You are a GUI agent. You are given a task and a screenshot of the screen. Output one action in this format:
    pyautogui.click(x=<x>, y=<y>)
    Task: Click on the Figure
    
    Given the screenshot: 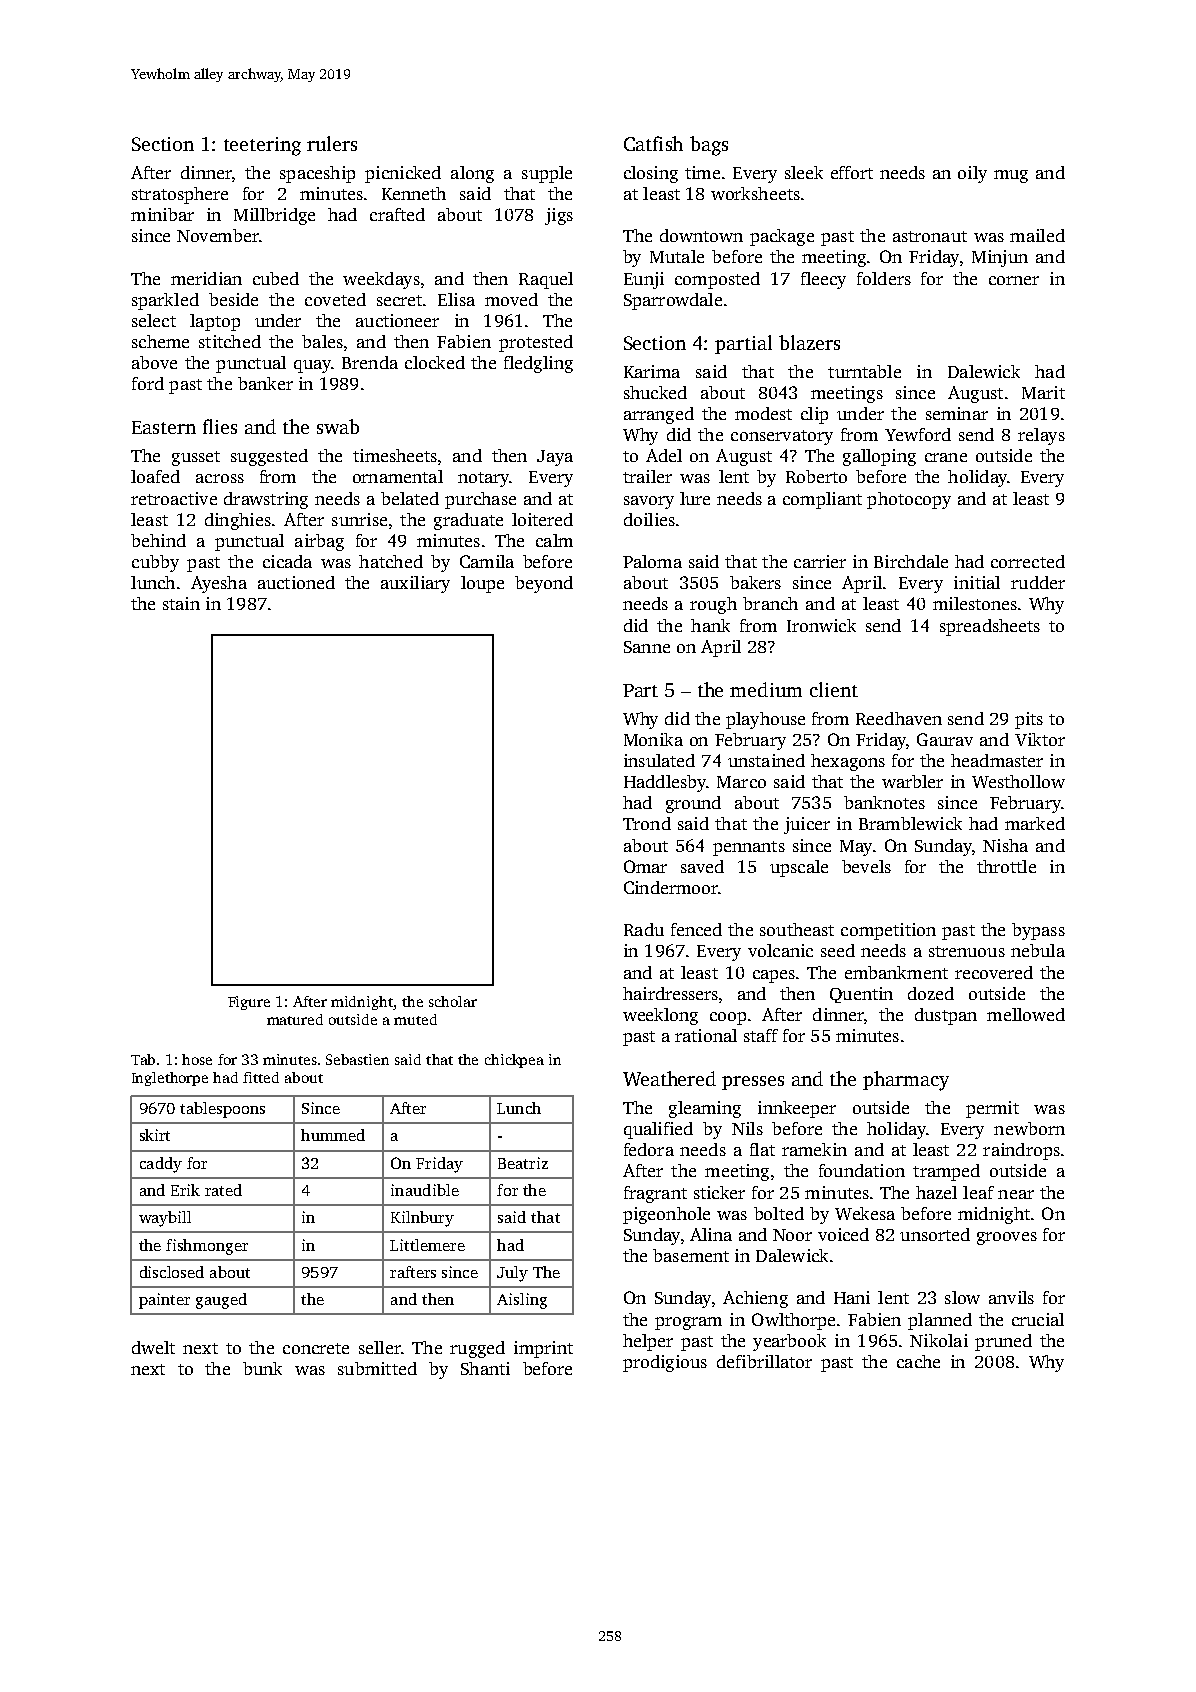 What is the action you would take?
    pyautogui.click(x=249, y=1003)
